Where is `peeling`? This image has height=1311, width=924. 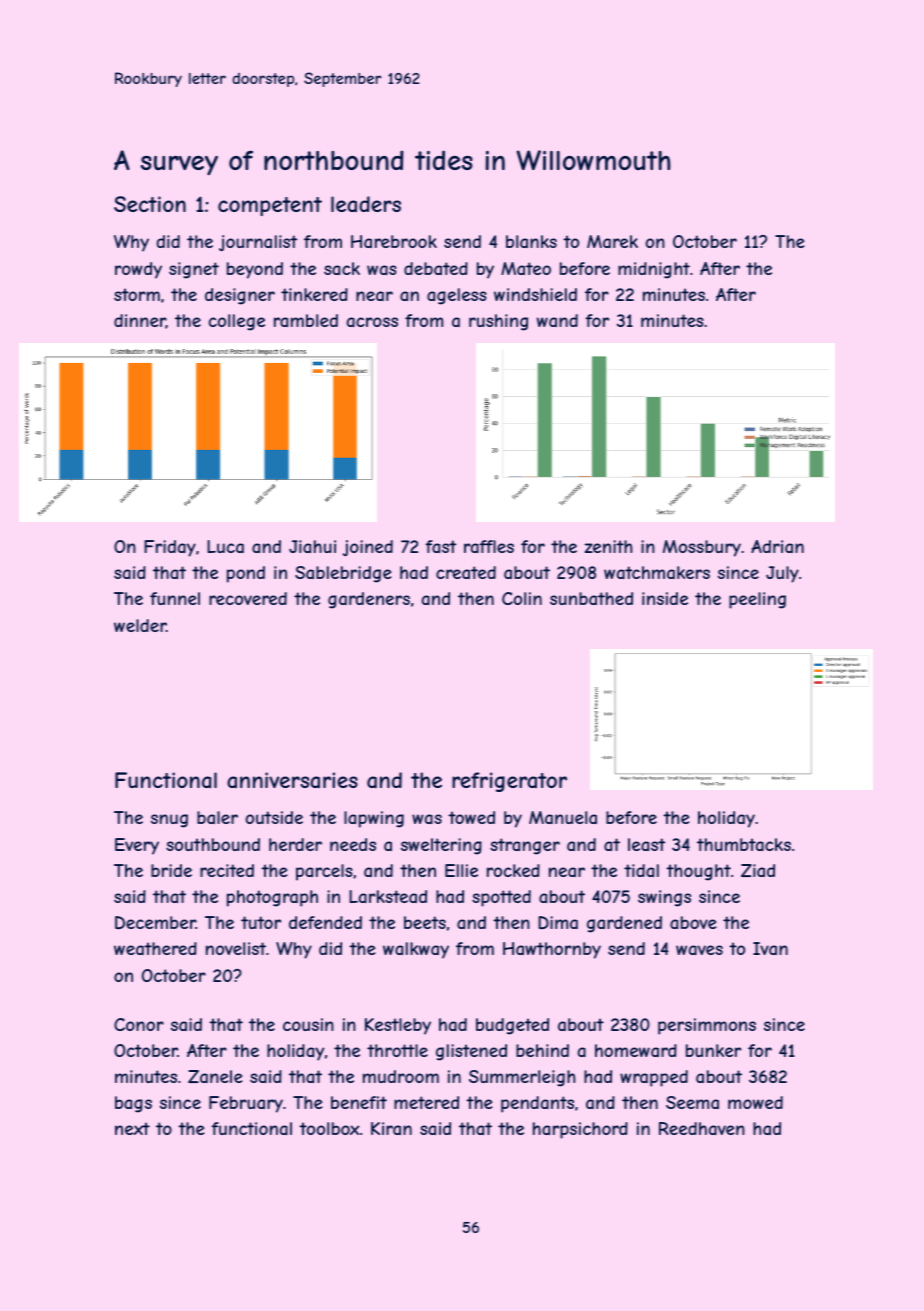 peeling is located at coordinates (757, 600).
